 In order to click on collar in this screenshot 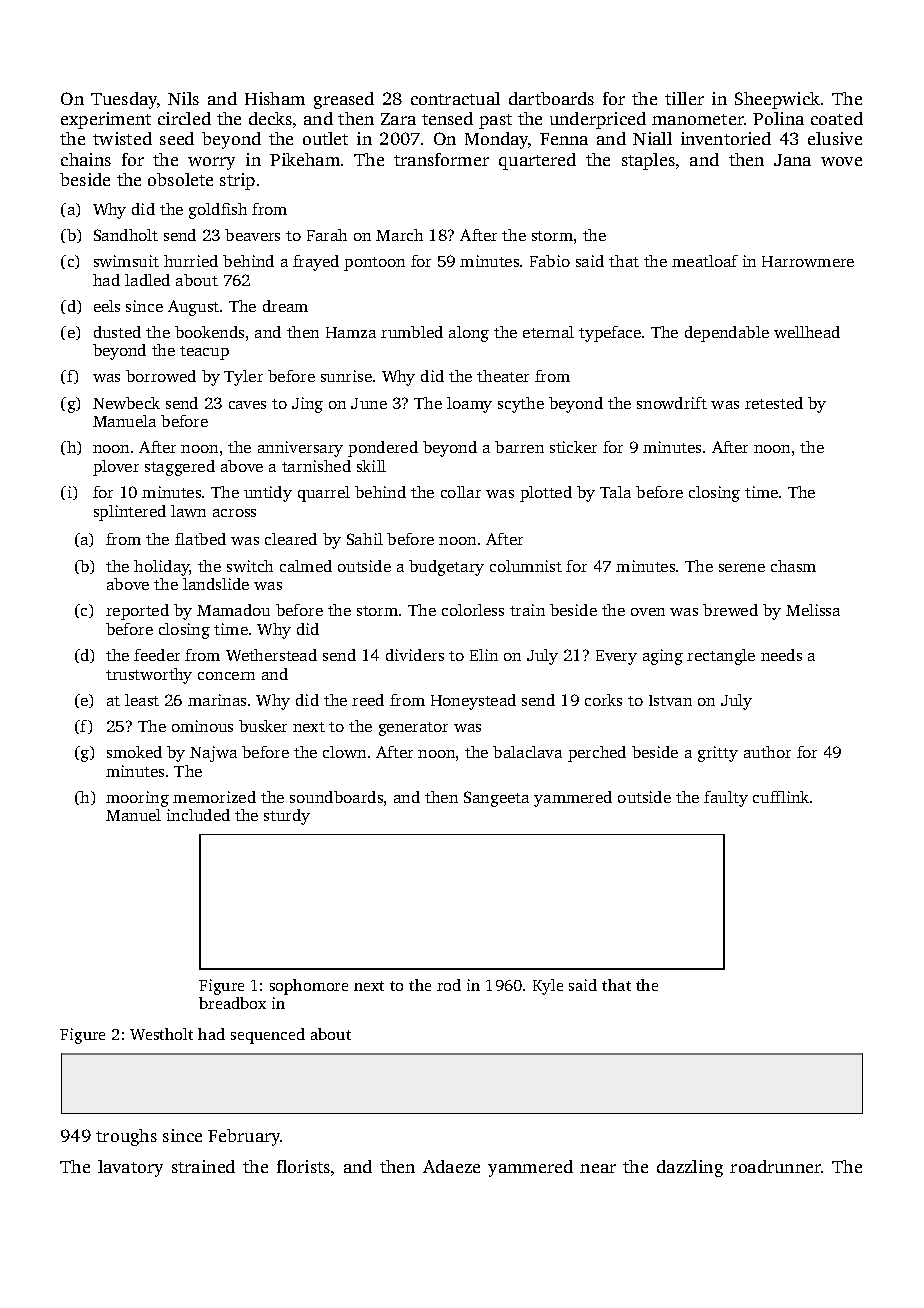, I will do `click(461, 492)`.
